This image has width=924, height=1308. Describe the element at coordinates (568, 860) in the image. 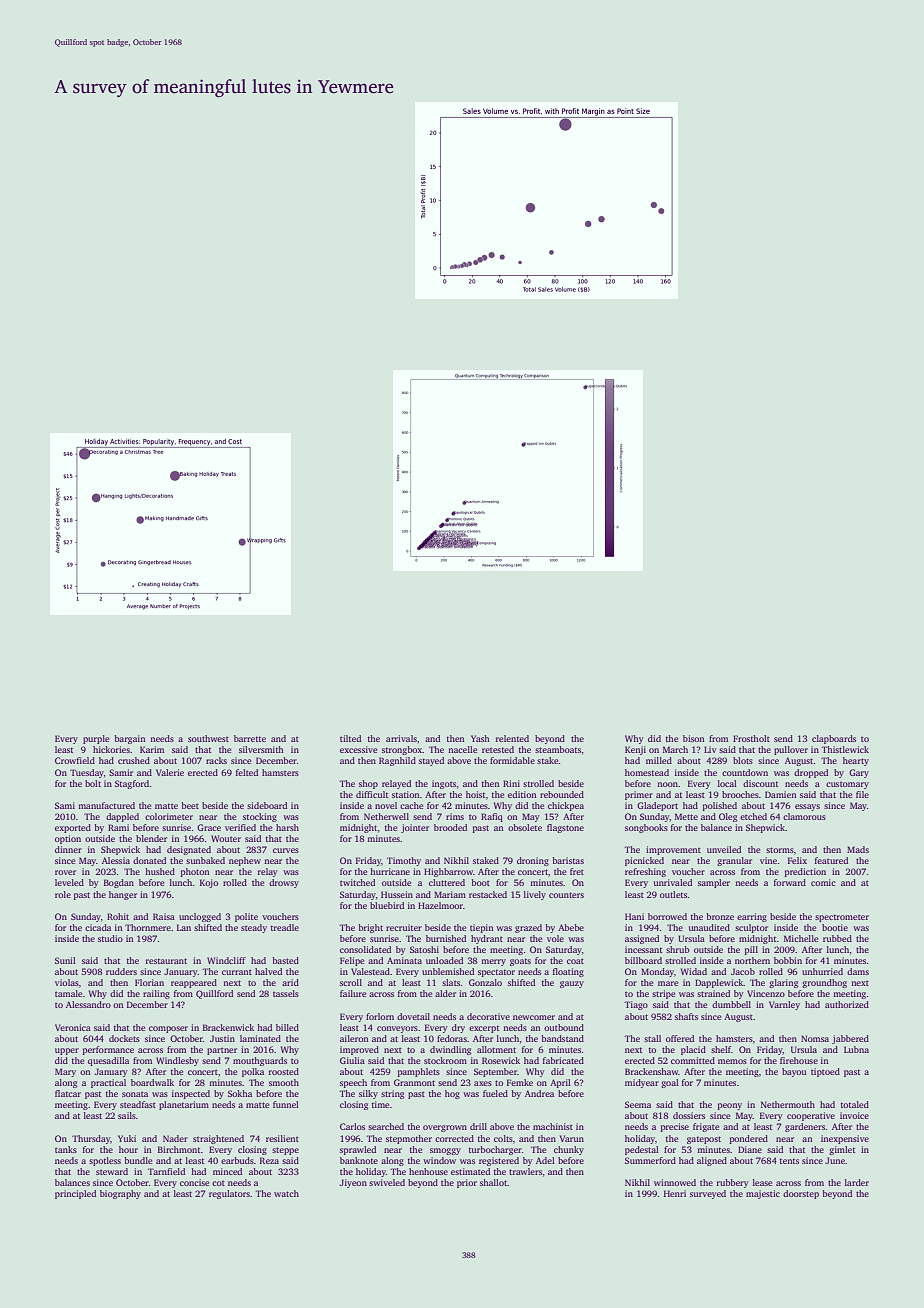

I see `baristas` at that location.
